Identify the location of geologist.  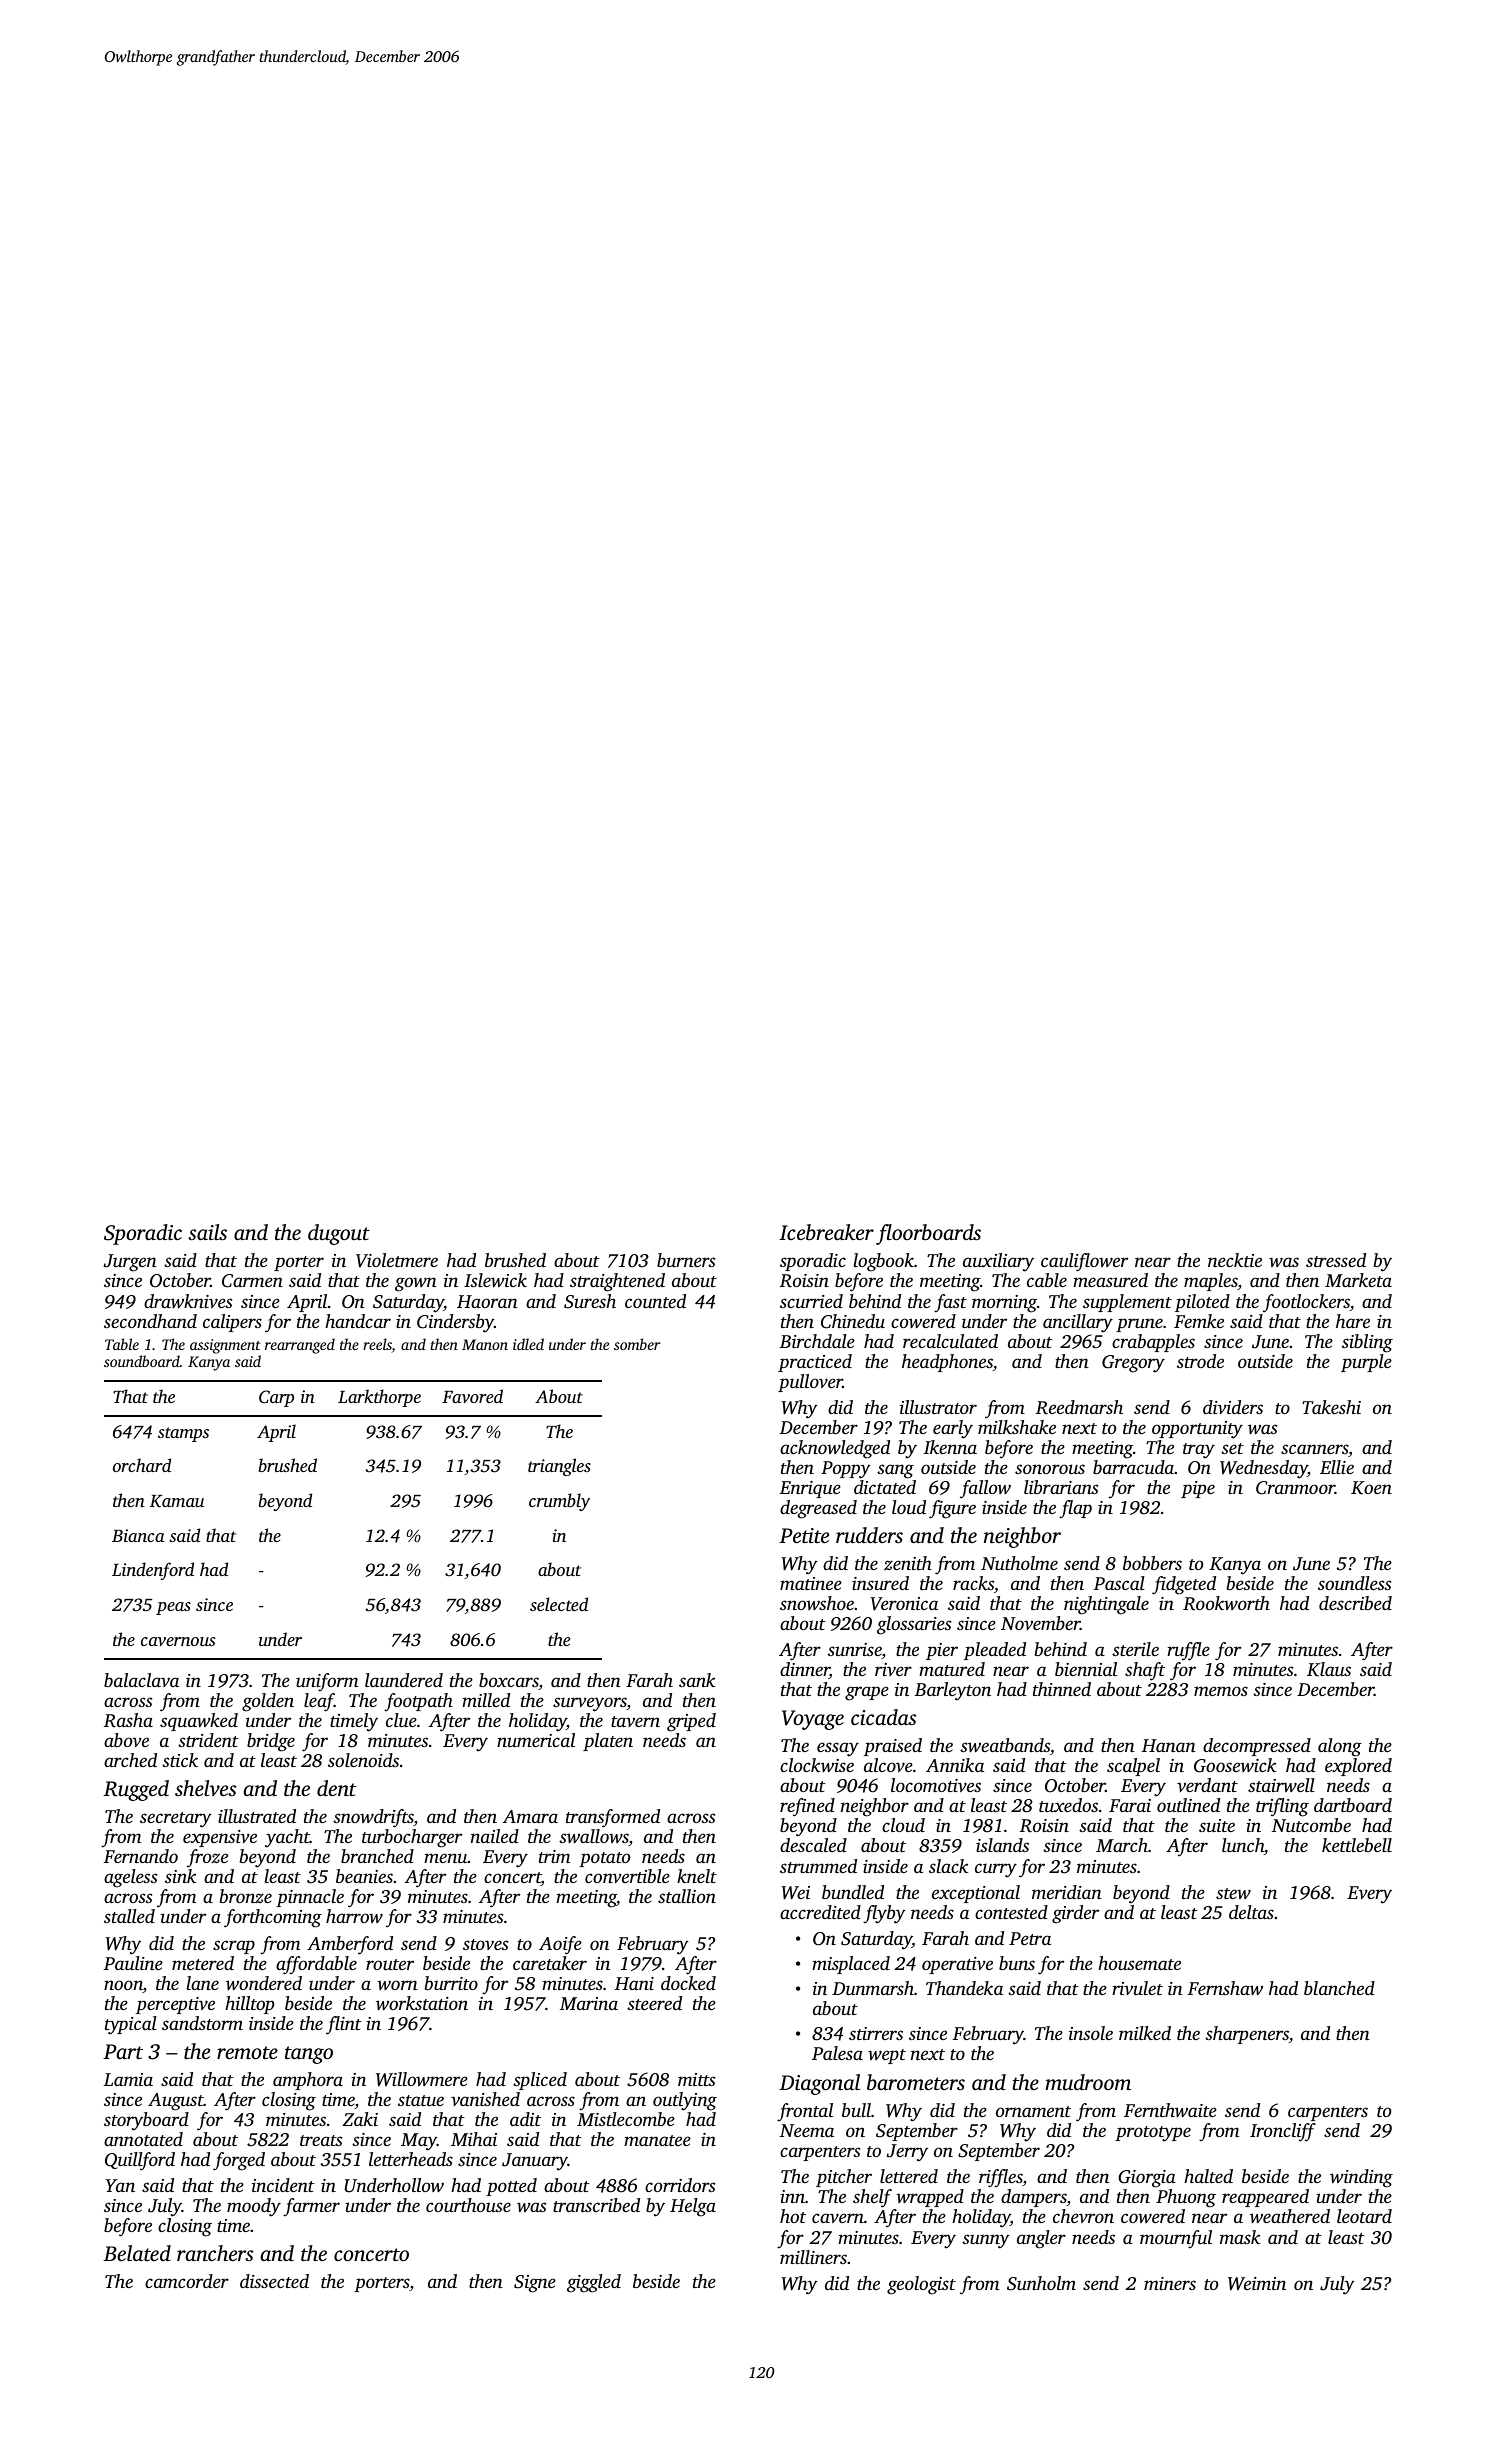
(921, 2285).
